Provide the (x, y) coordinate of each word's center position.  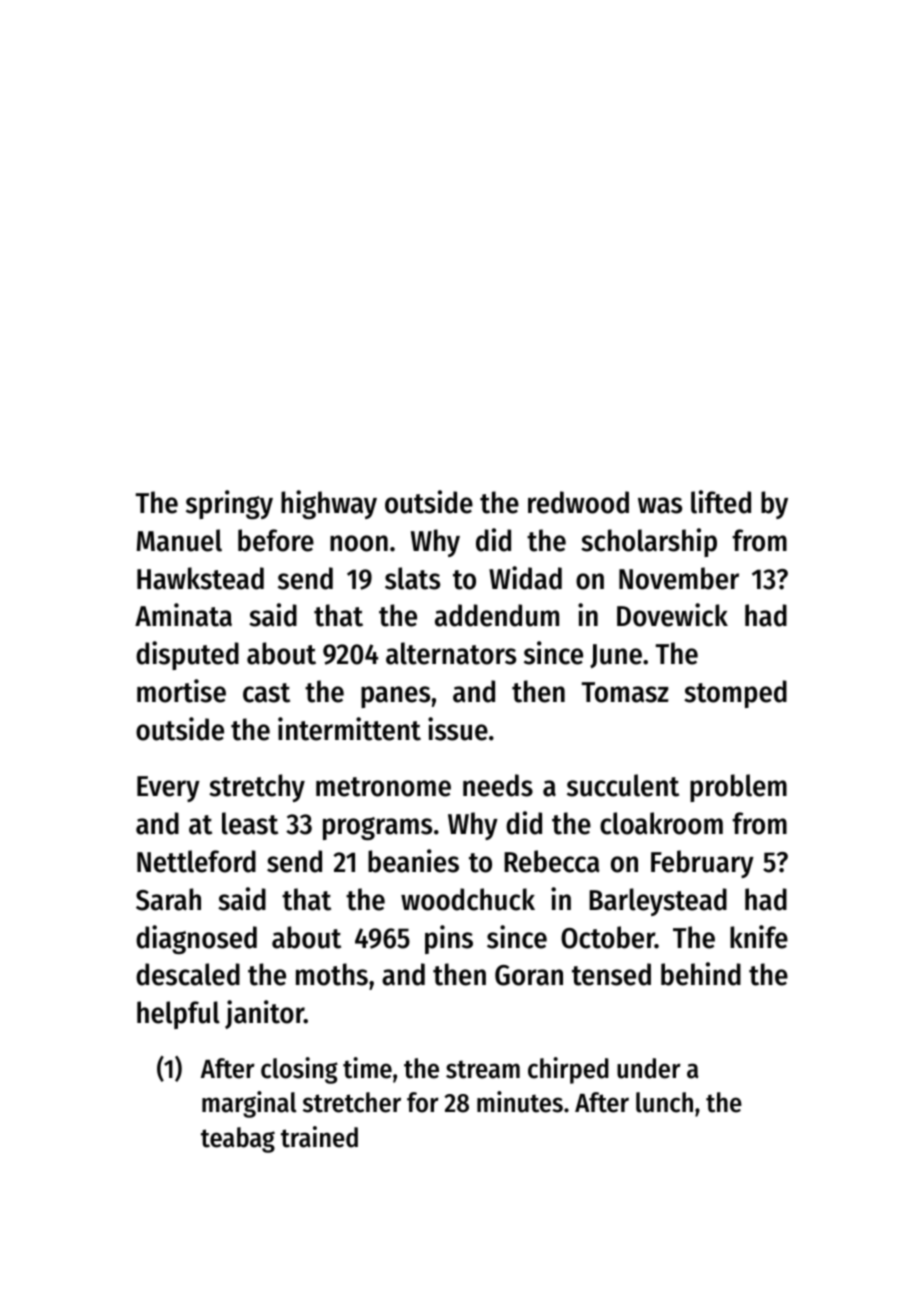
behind (701, 974)
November (679, 578)
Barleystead (658, 902)
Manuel (179, 540)
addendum (497, 615)
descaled (188, 974)
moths (332, 974)
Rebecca (552, 861)
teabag (238, 1140)
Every (168, 789)
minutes (520, 1102)
